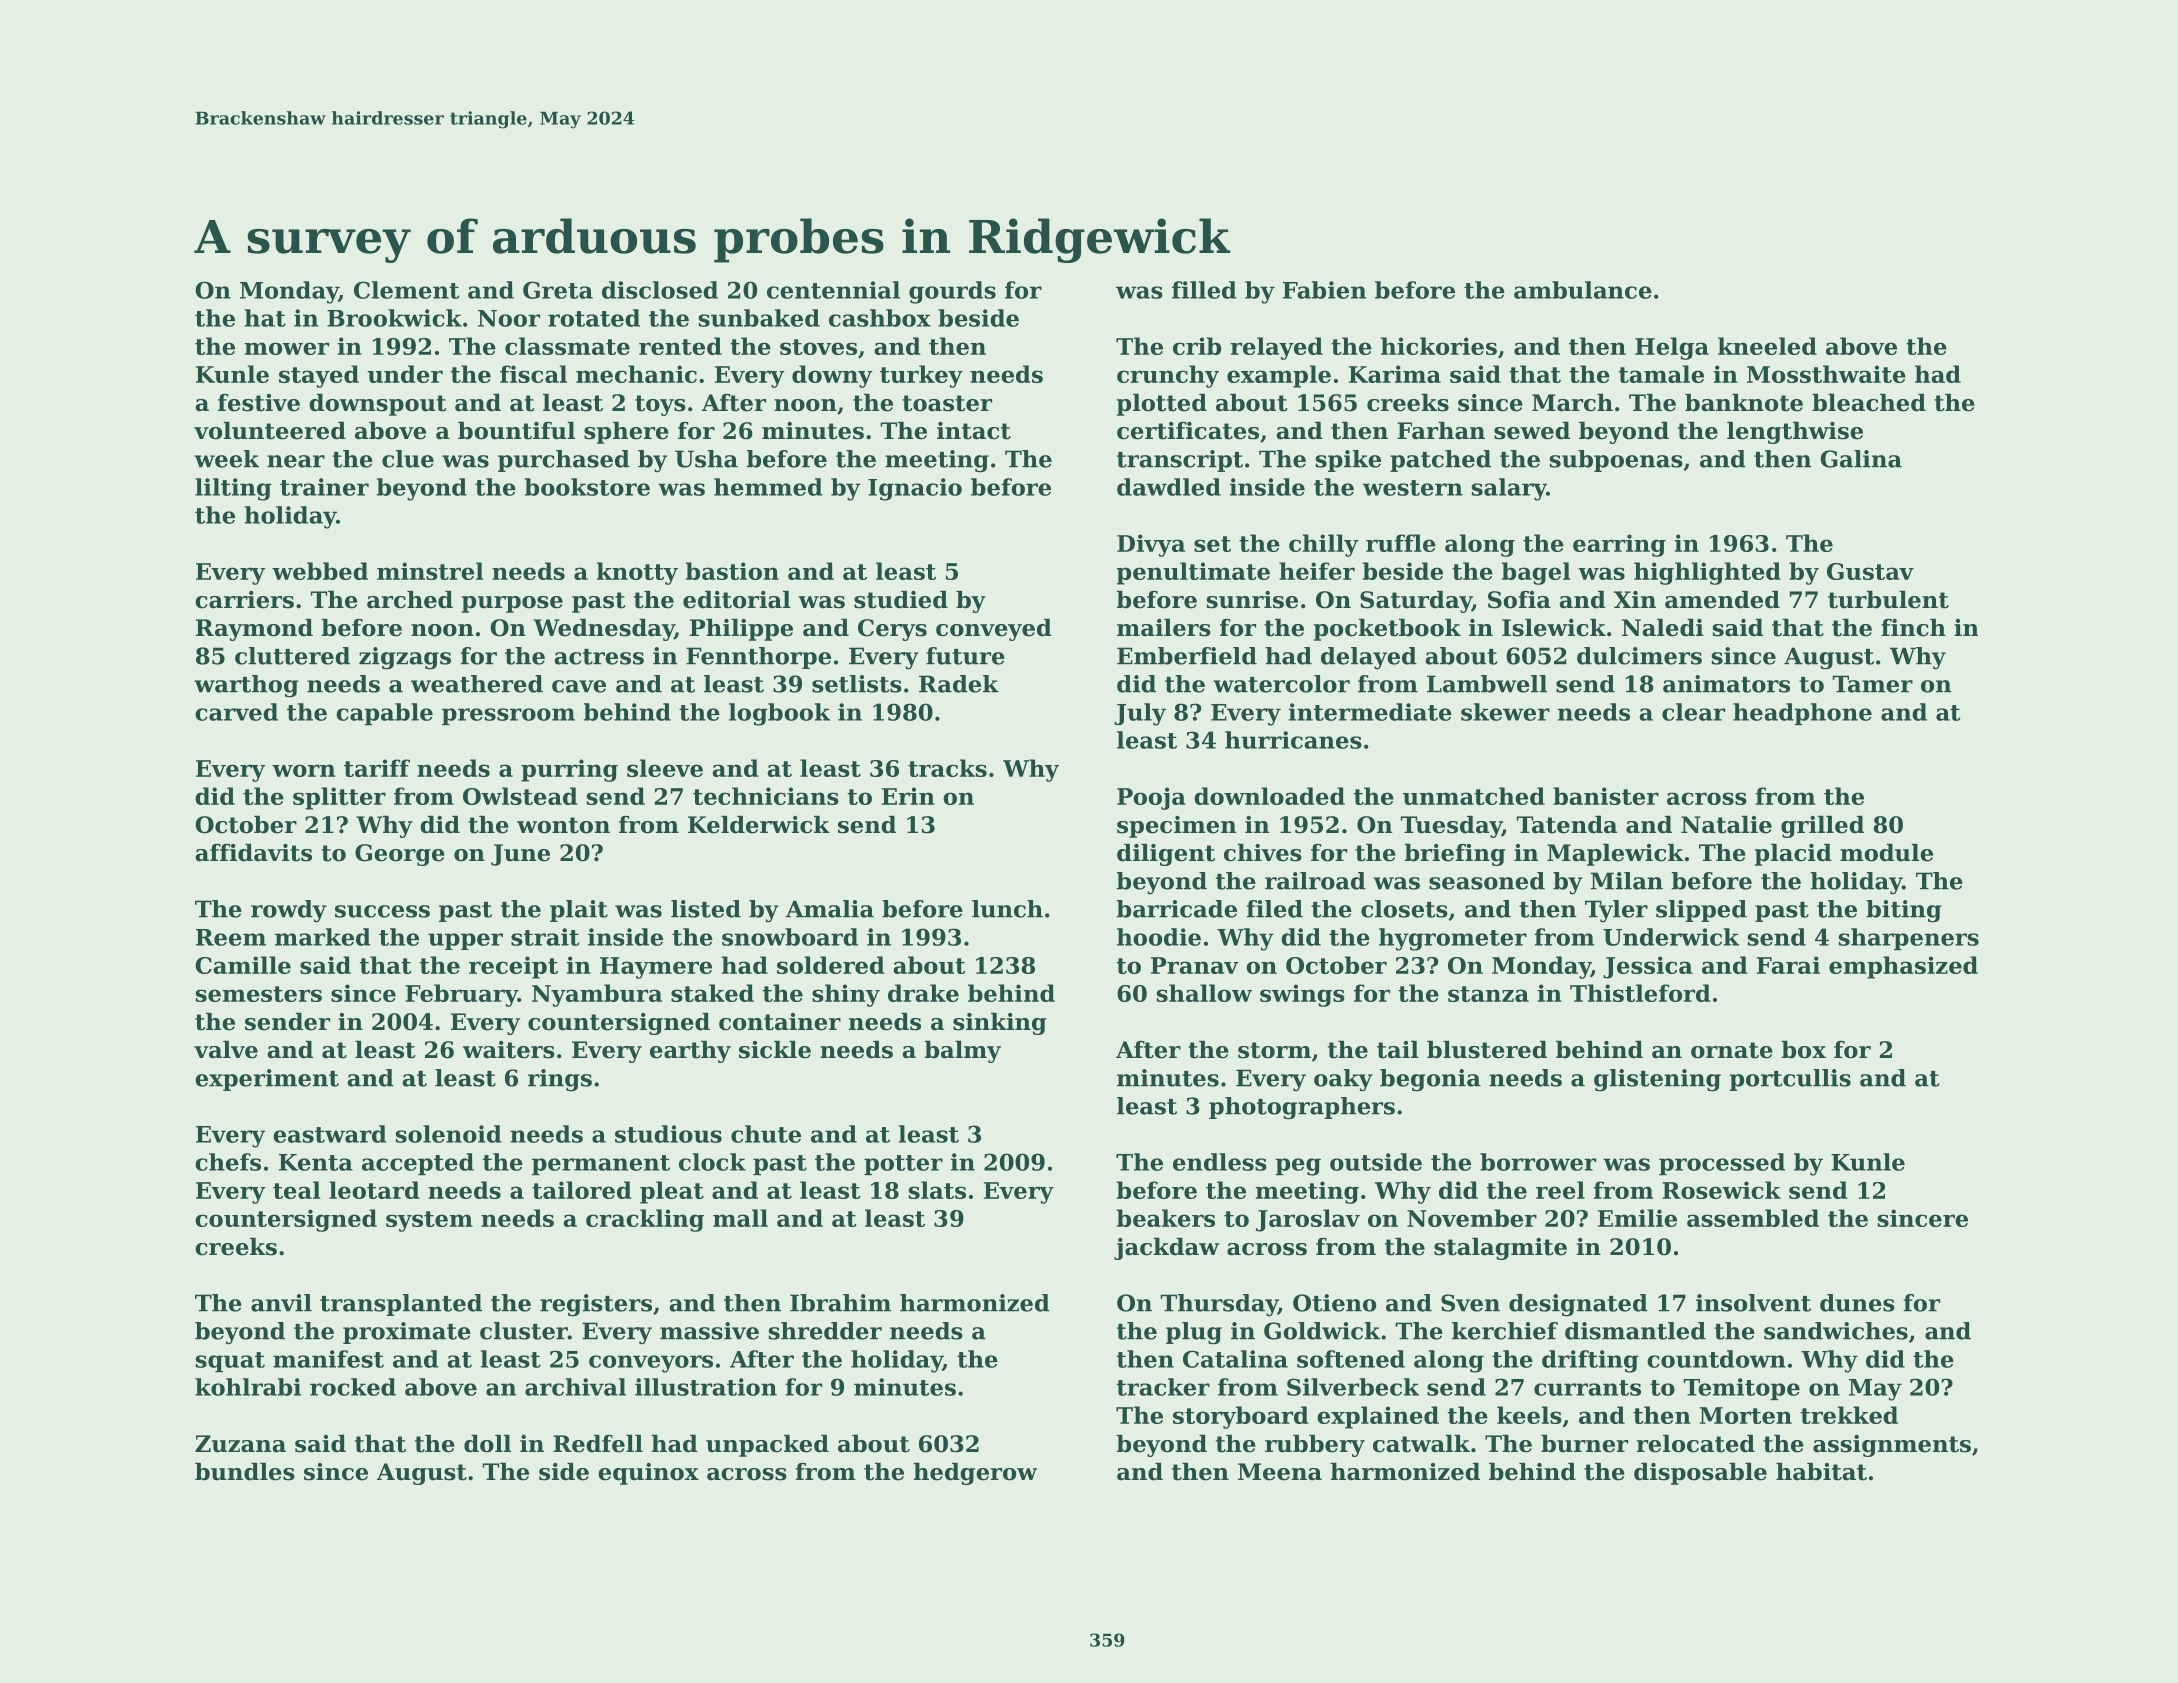 The height and width of the page is (1683, 2178). What do you see at coordinates (244, 600) in the page?
I see `carriers` at bounding box center [244, 600].
